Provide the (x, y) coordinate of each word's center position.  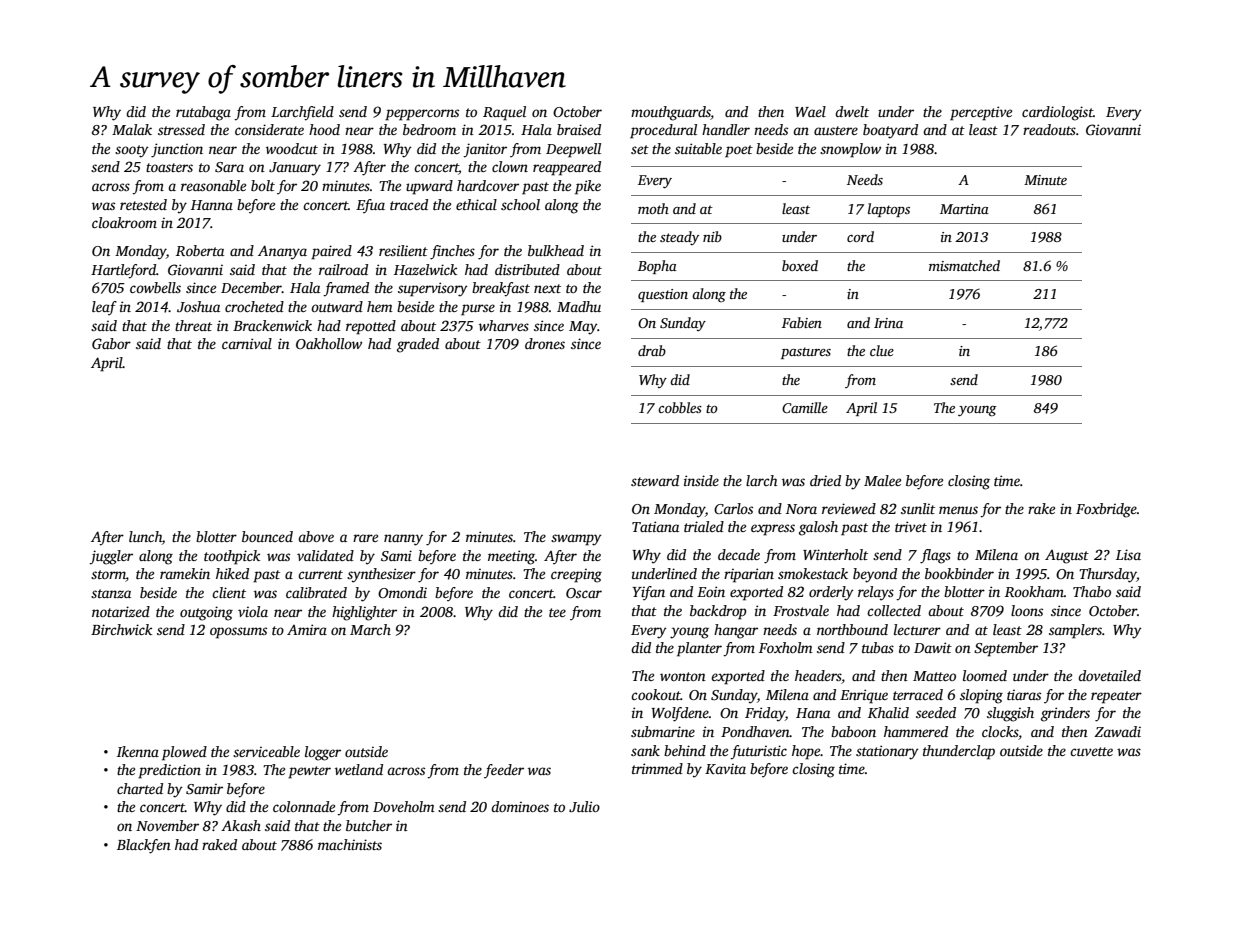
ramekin (185, 573)
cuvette (1091, 751)
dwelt (852, 111)
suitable (698, 148)
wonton (683, 676)
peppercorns (422, 115)
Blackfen (144, 846)
